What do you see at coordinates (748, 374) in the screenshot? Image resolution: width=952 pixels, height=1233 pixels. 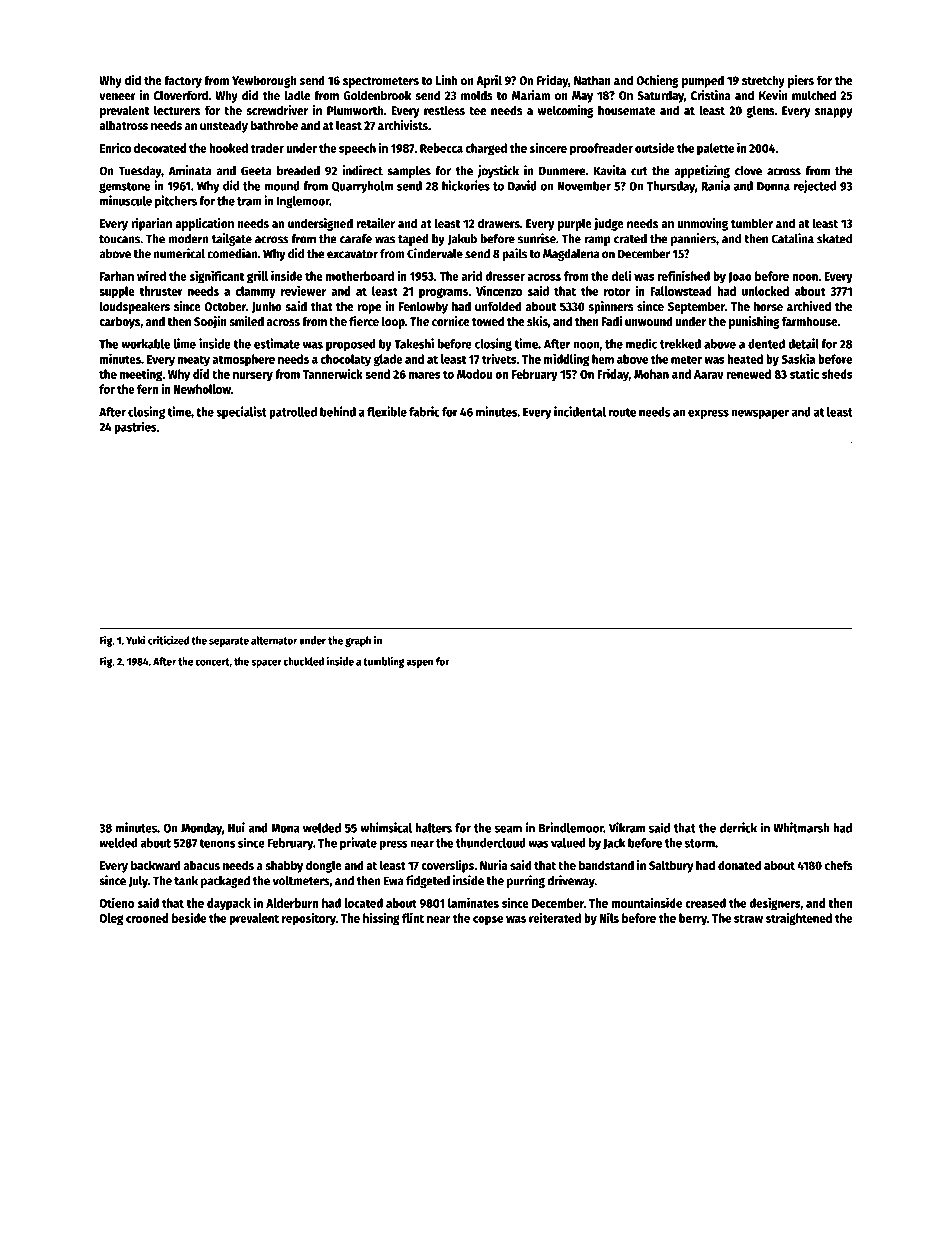 I see `renewed` at bounding box center [748, 374].
